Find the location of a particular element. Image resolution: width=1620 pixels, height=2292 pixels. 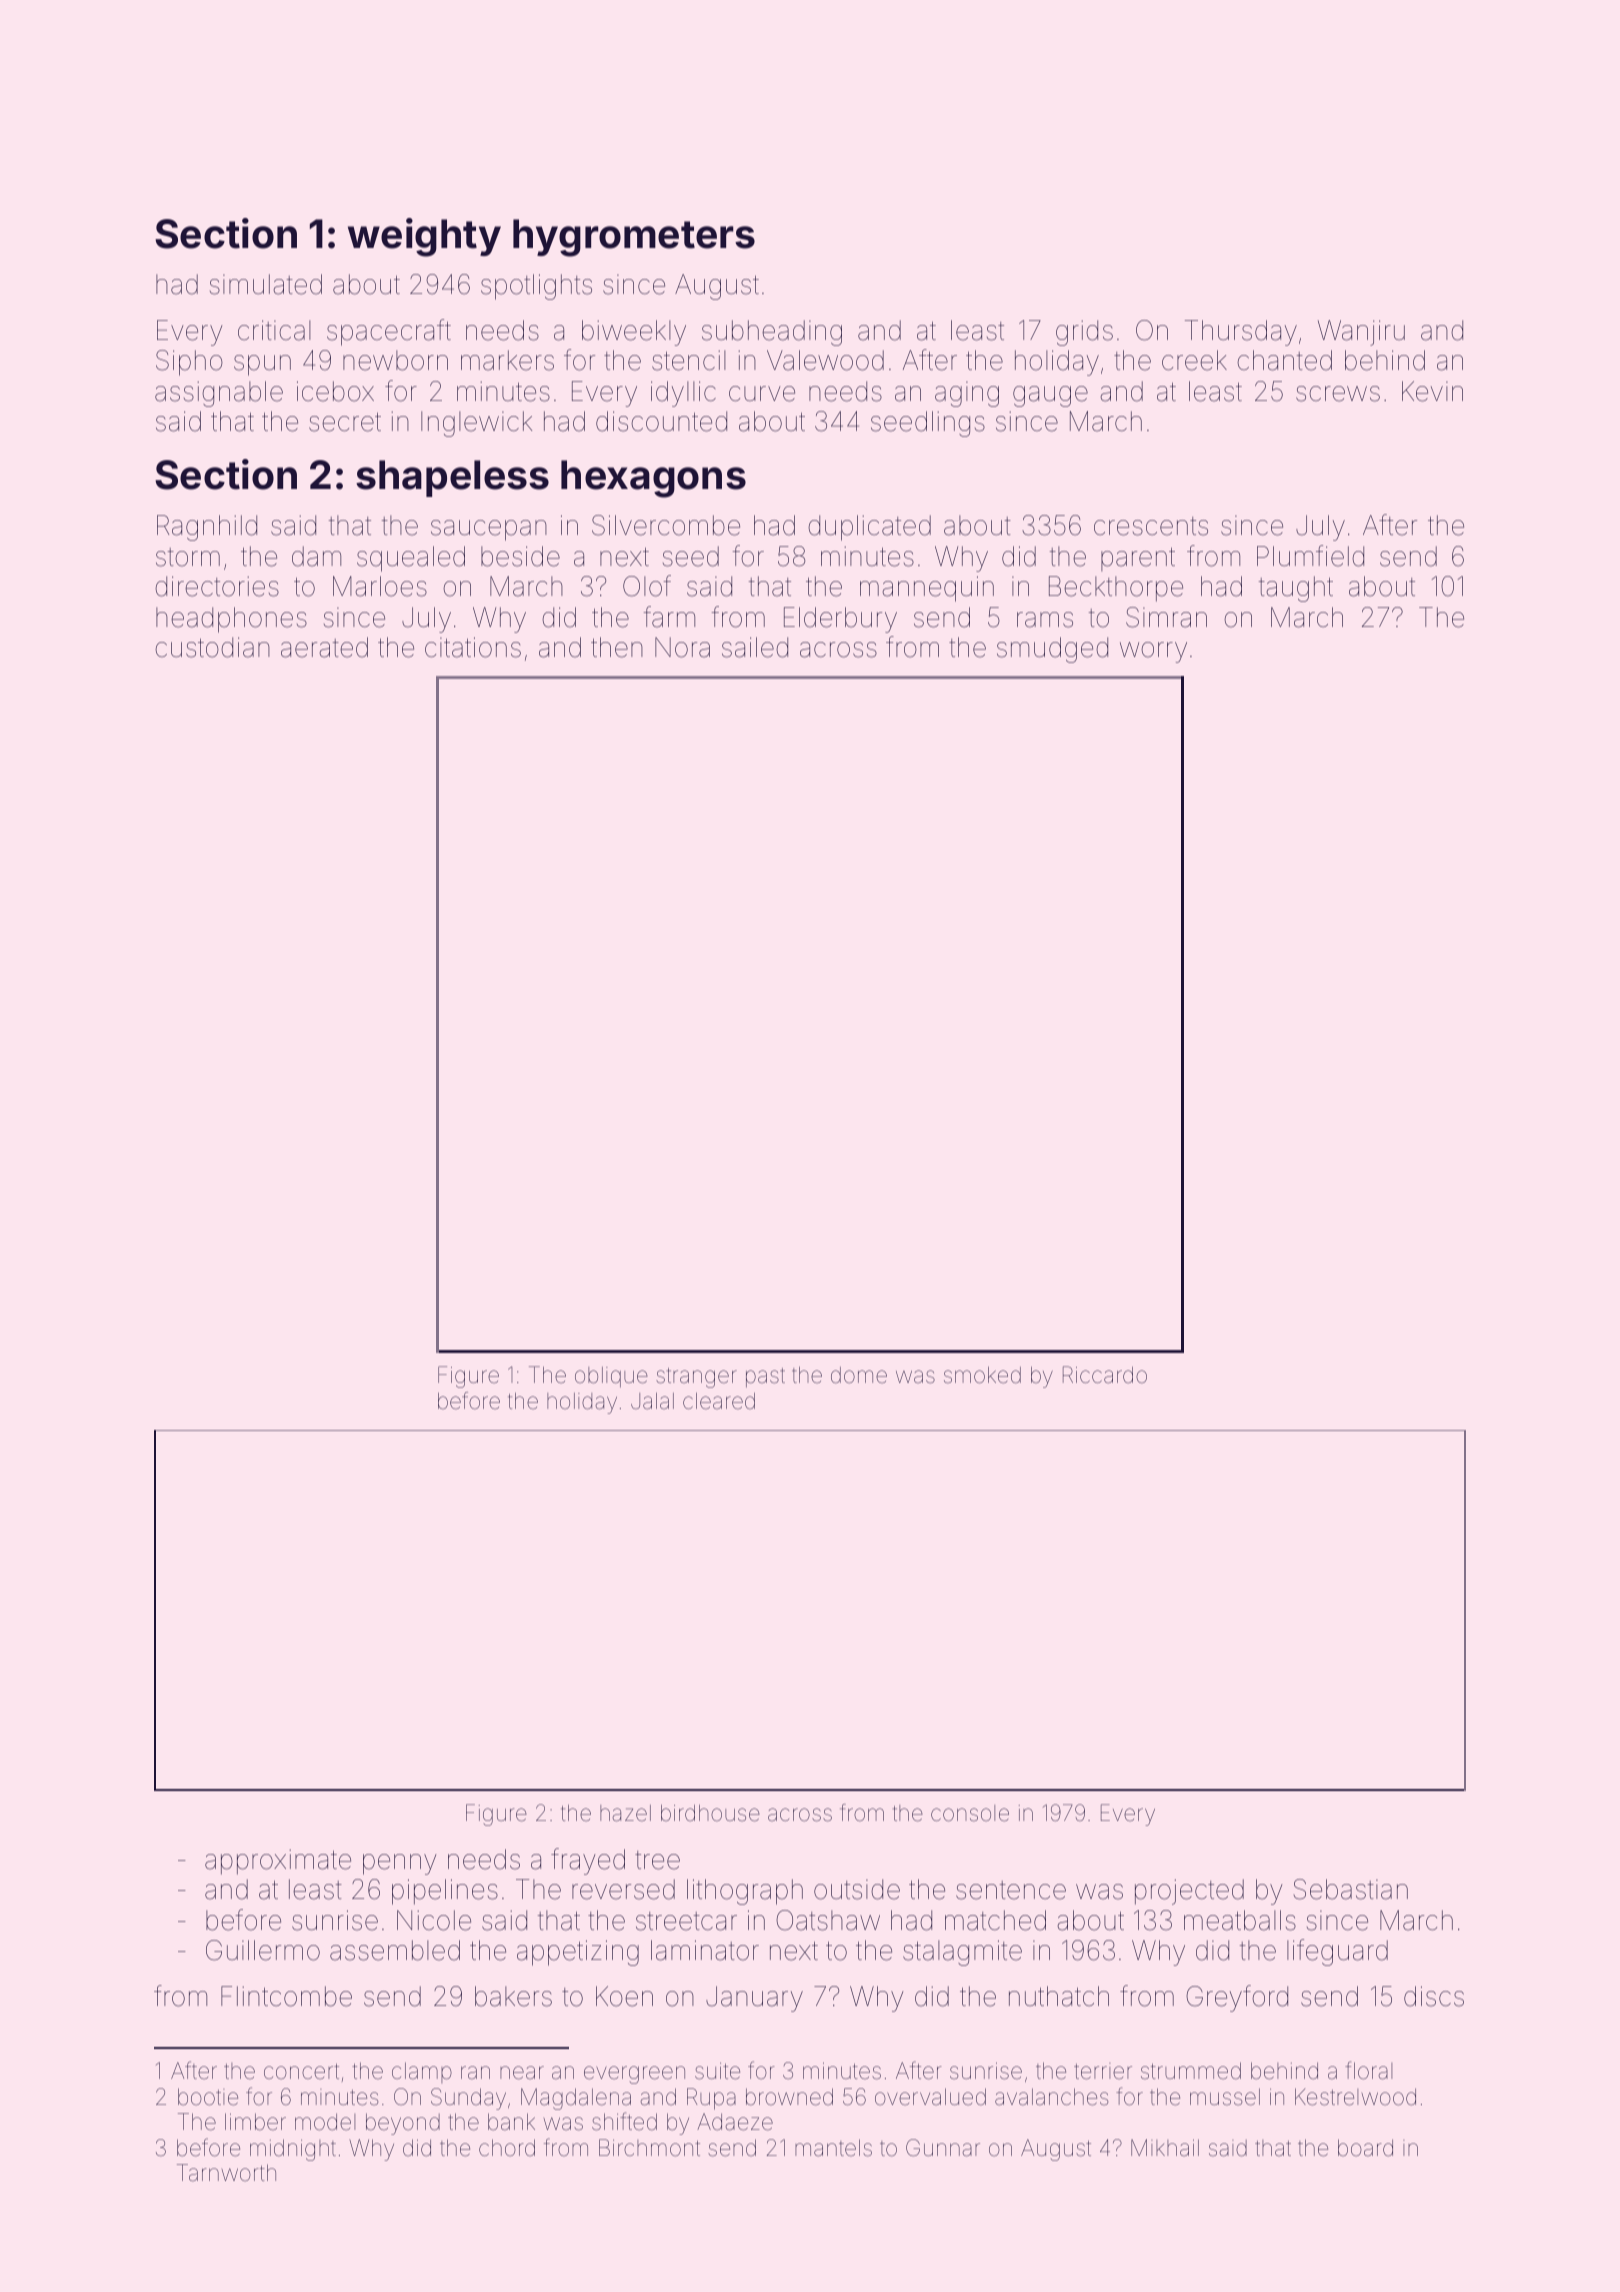

approximate is located at coordinates (278, 1862).
